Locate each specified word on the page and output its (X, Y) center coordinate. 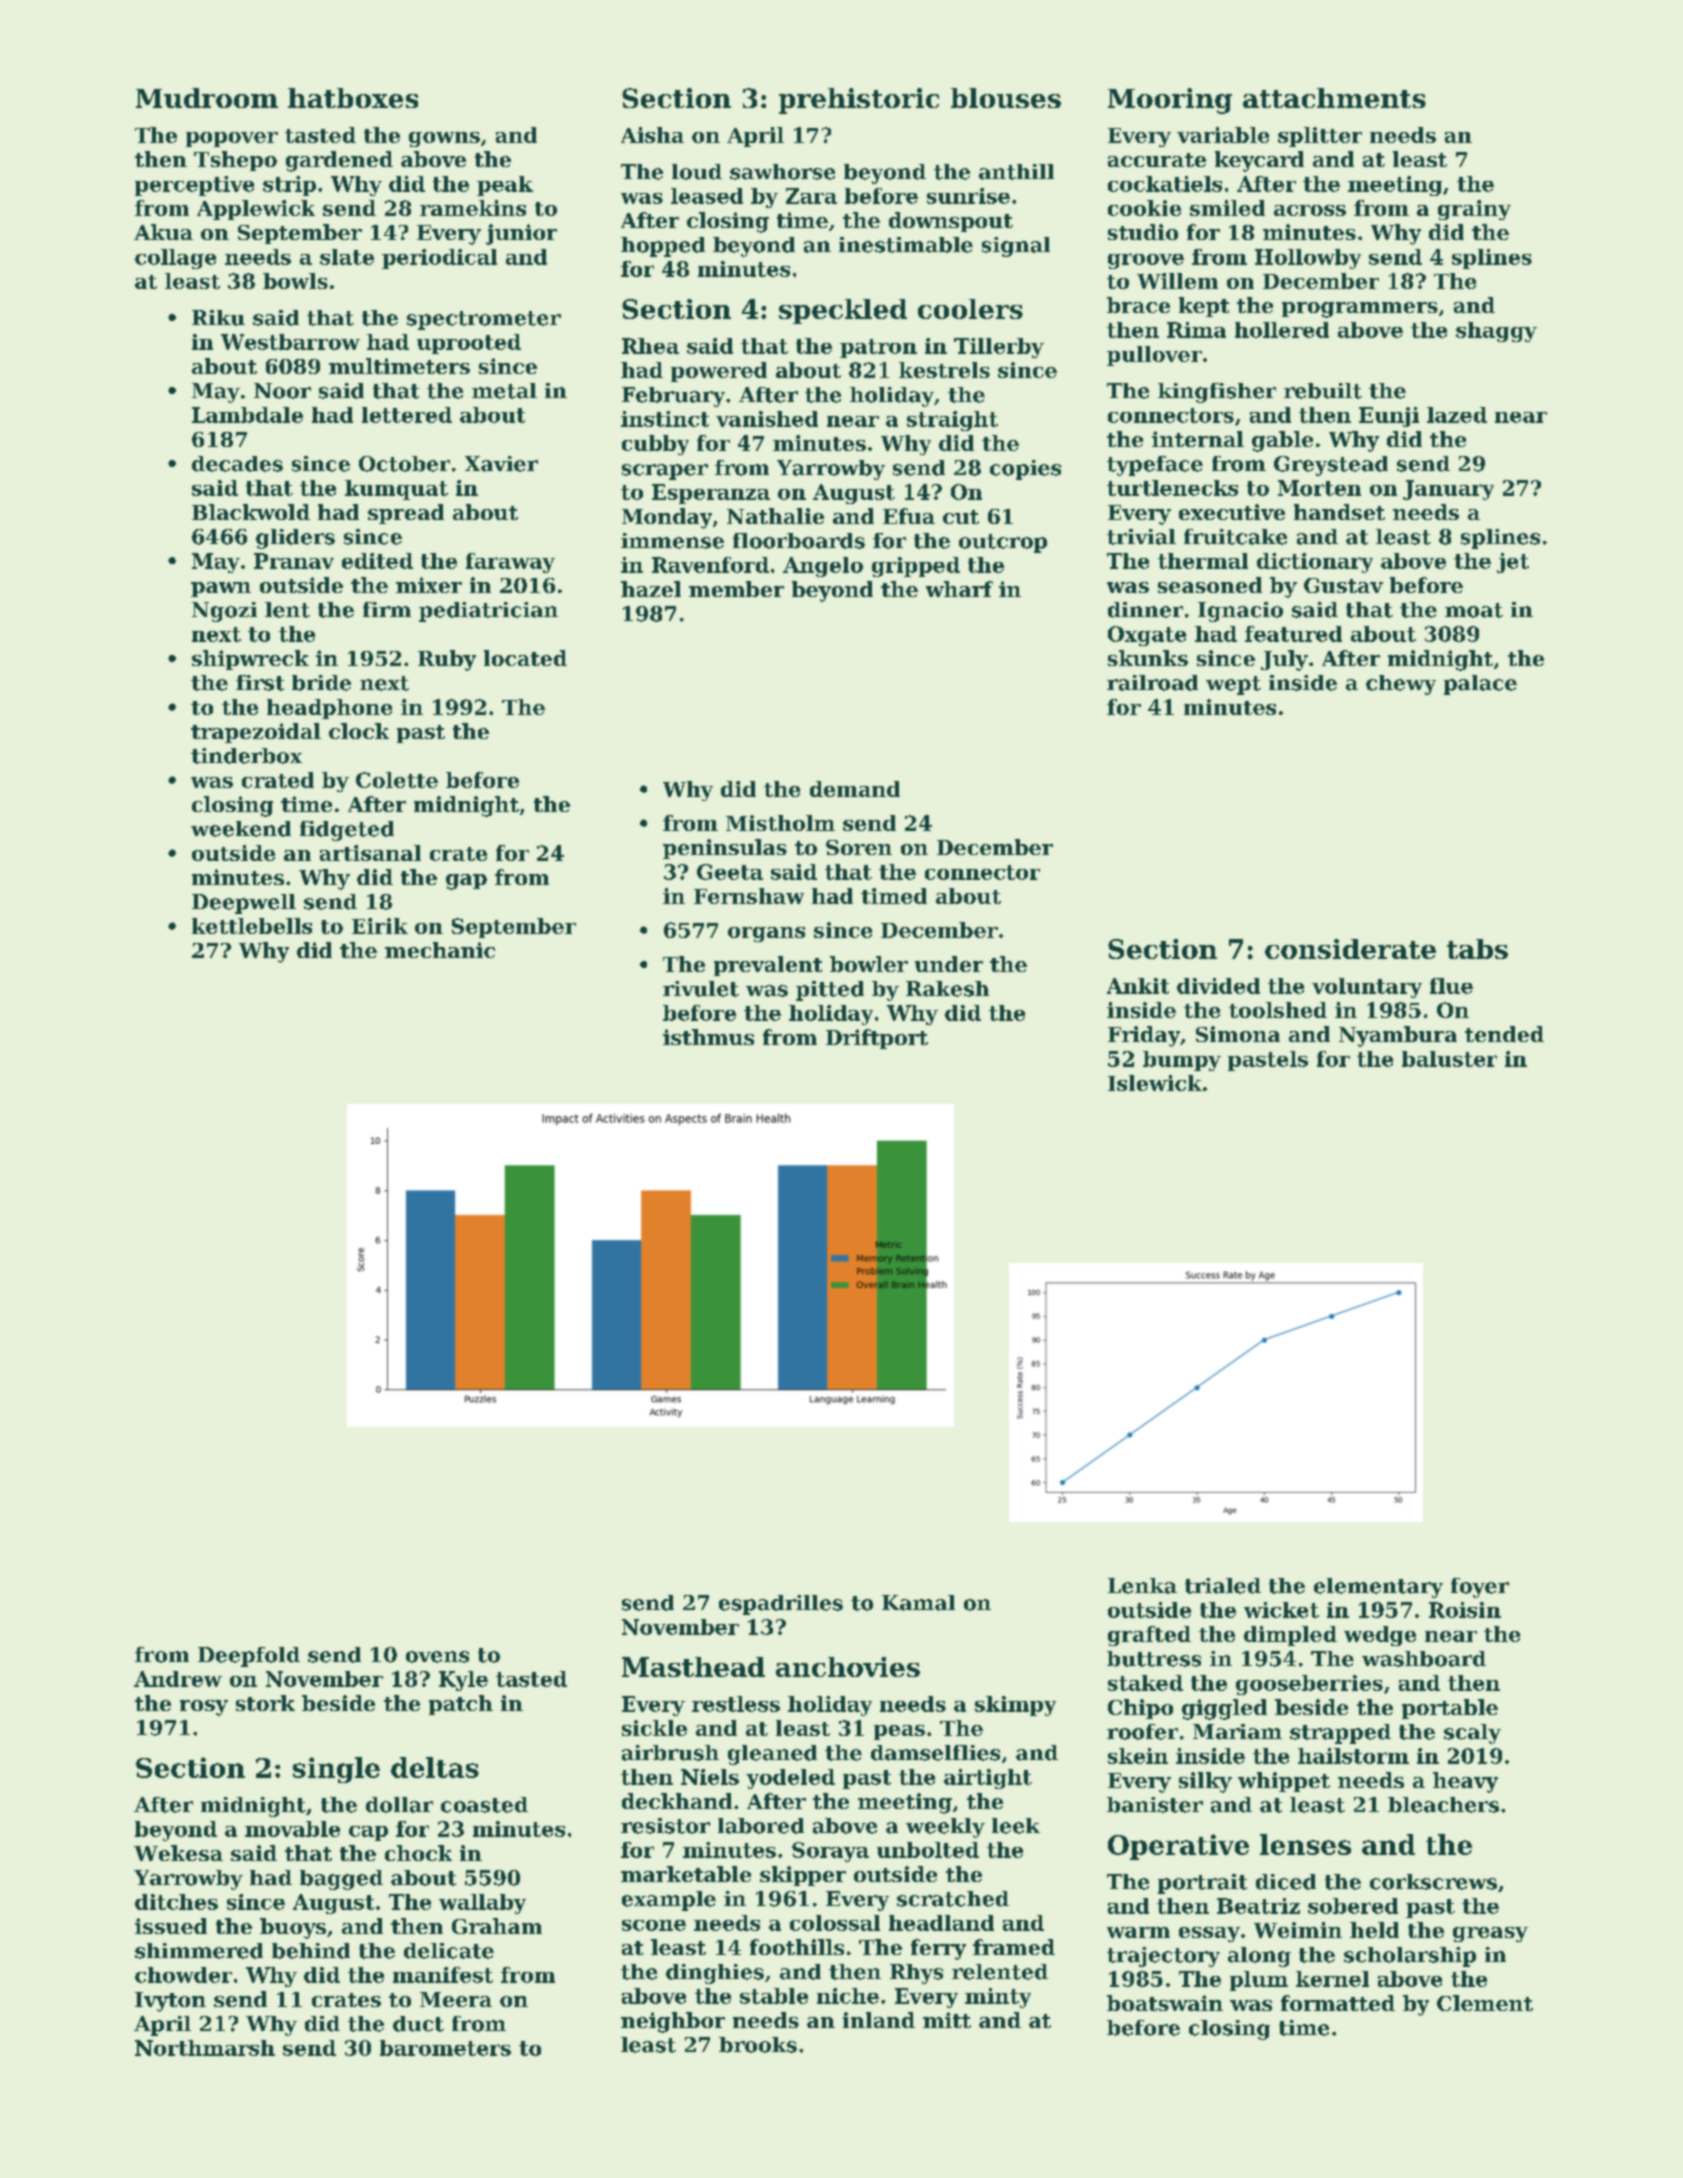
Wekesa (178, 1853)
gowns (444, 139)
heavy (1465, 1782)
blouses (1006, 98)
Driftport (877, 1039)
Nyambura (1398, 1036)
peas (899, 1732)
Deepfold (249, 1657)
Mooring (1170, 101)
